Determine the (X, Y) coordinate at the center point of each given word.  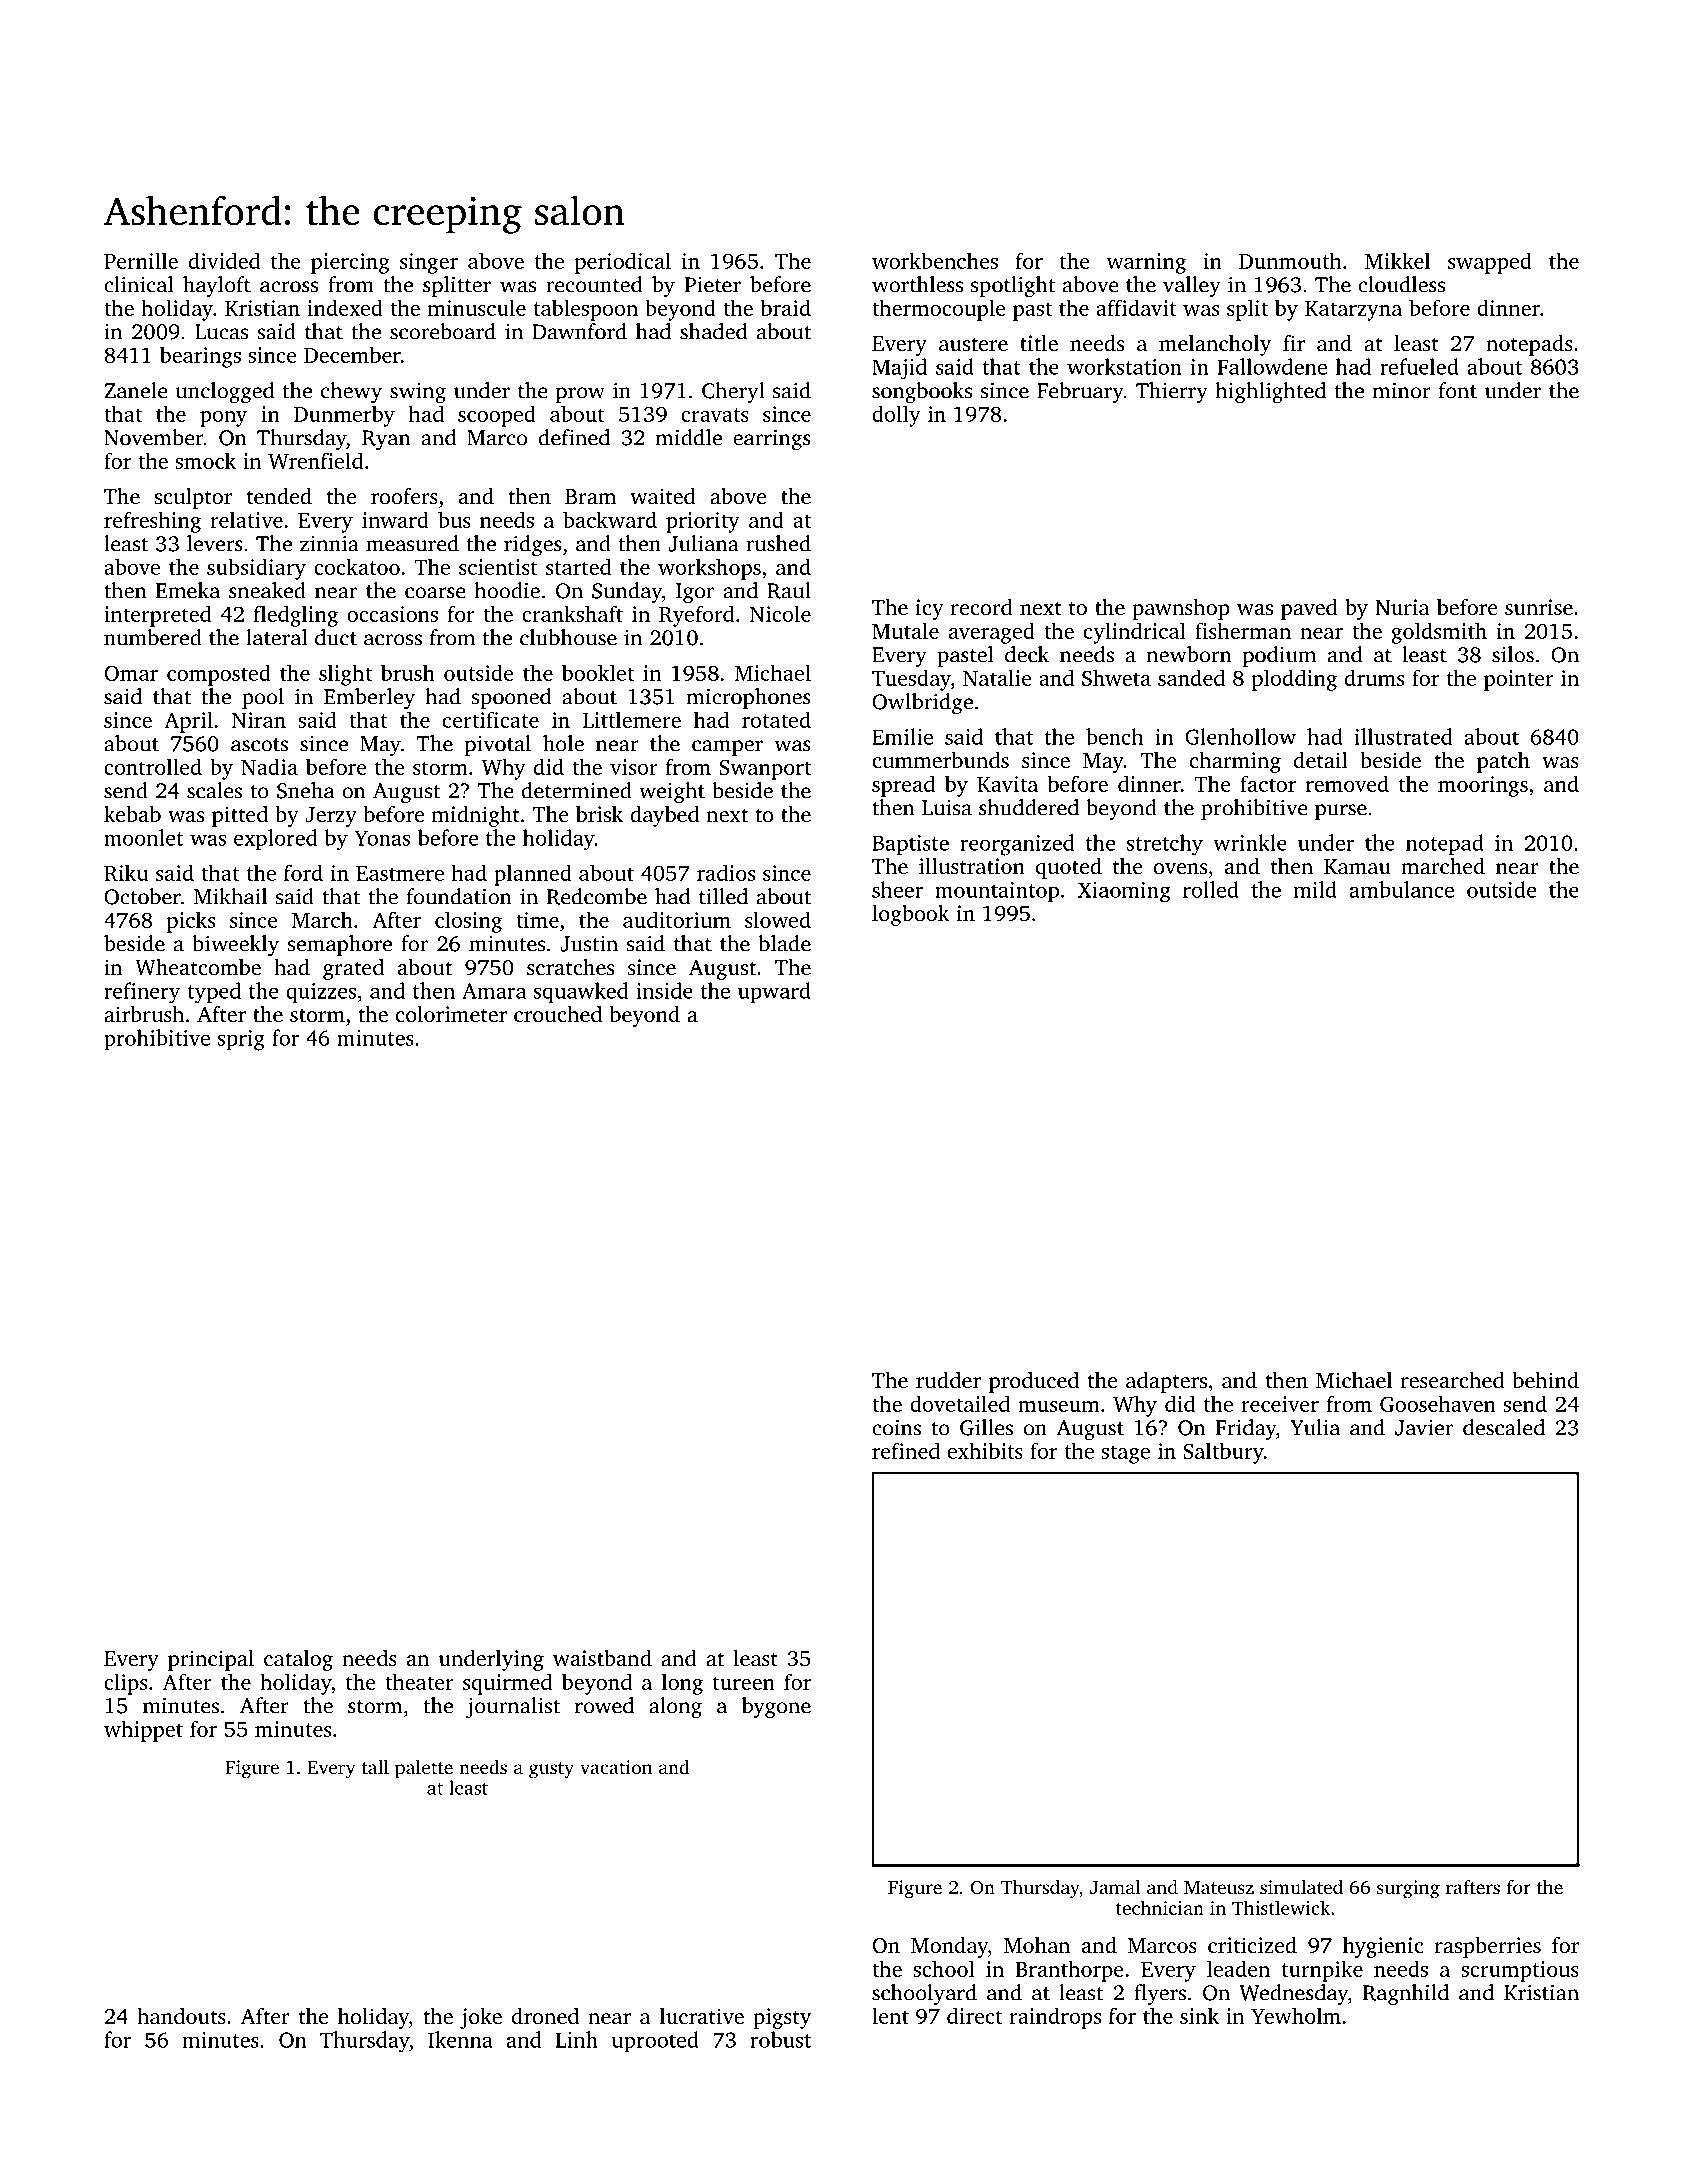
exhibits (985, 1450)
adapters (1166, 1382)
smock (205, 460)
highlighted (1270, 393)
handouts (181, 2016)
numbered (153, 637)
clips (125, 1684)
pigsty (782, 2018)
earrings (772, 439)
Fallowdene (1272, 366)
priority (703, 522)
